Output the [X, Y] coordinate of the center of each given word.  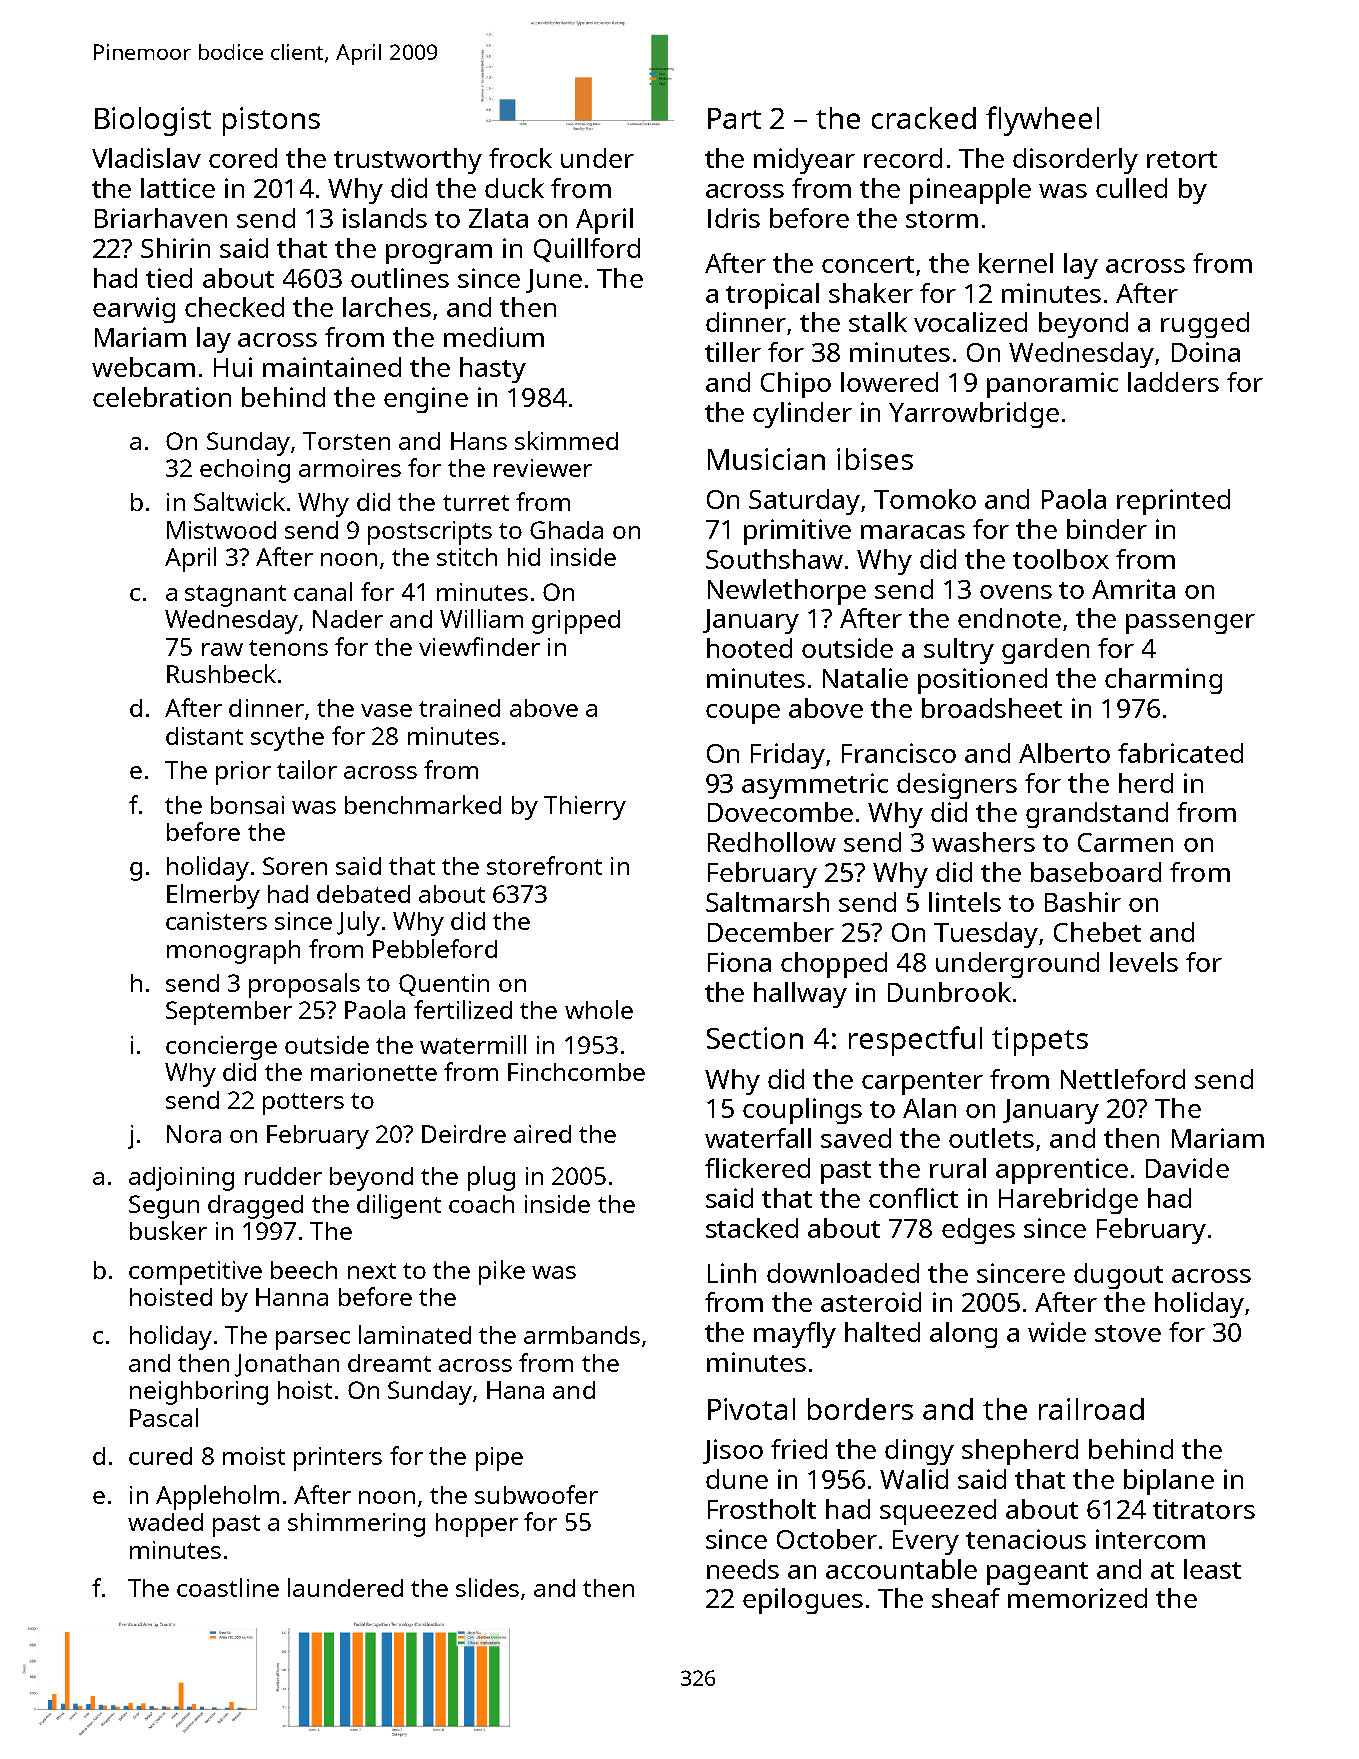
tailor [307, 769]
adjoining [181, 1179]
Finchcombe [576, 1072]
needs [743, 1569]
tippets [1040, 1041]
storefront [544, 865]
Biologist [153, 121]
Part [734, 118]
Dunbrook [949, 992]
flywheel [1042, 121]
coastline [228, 1587]
